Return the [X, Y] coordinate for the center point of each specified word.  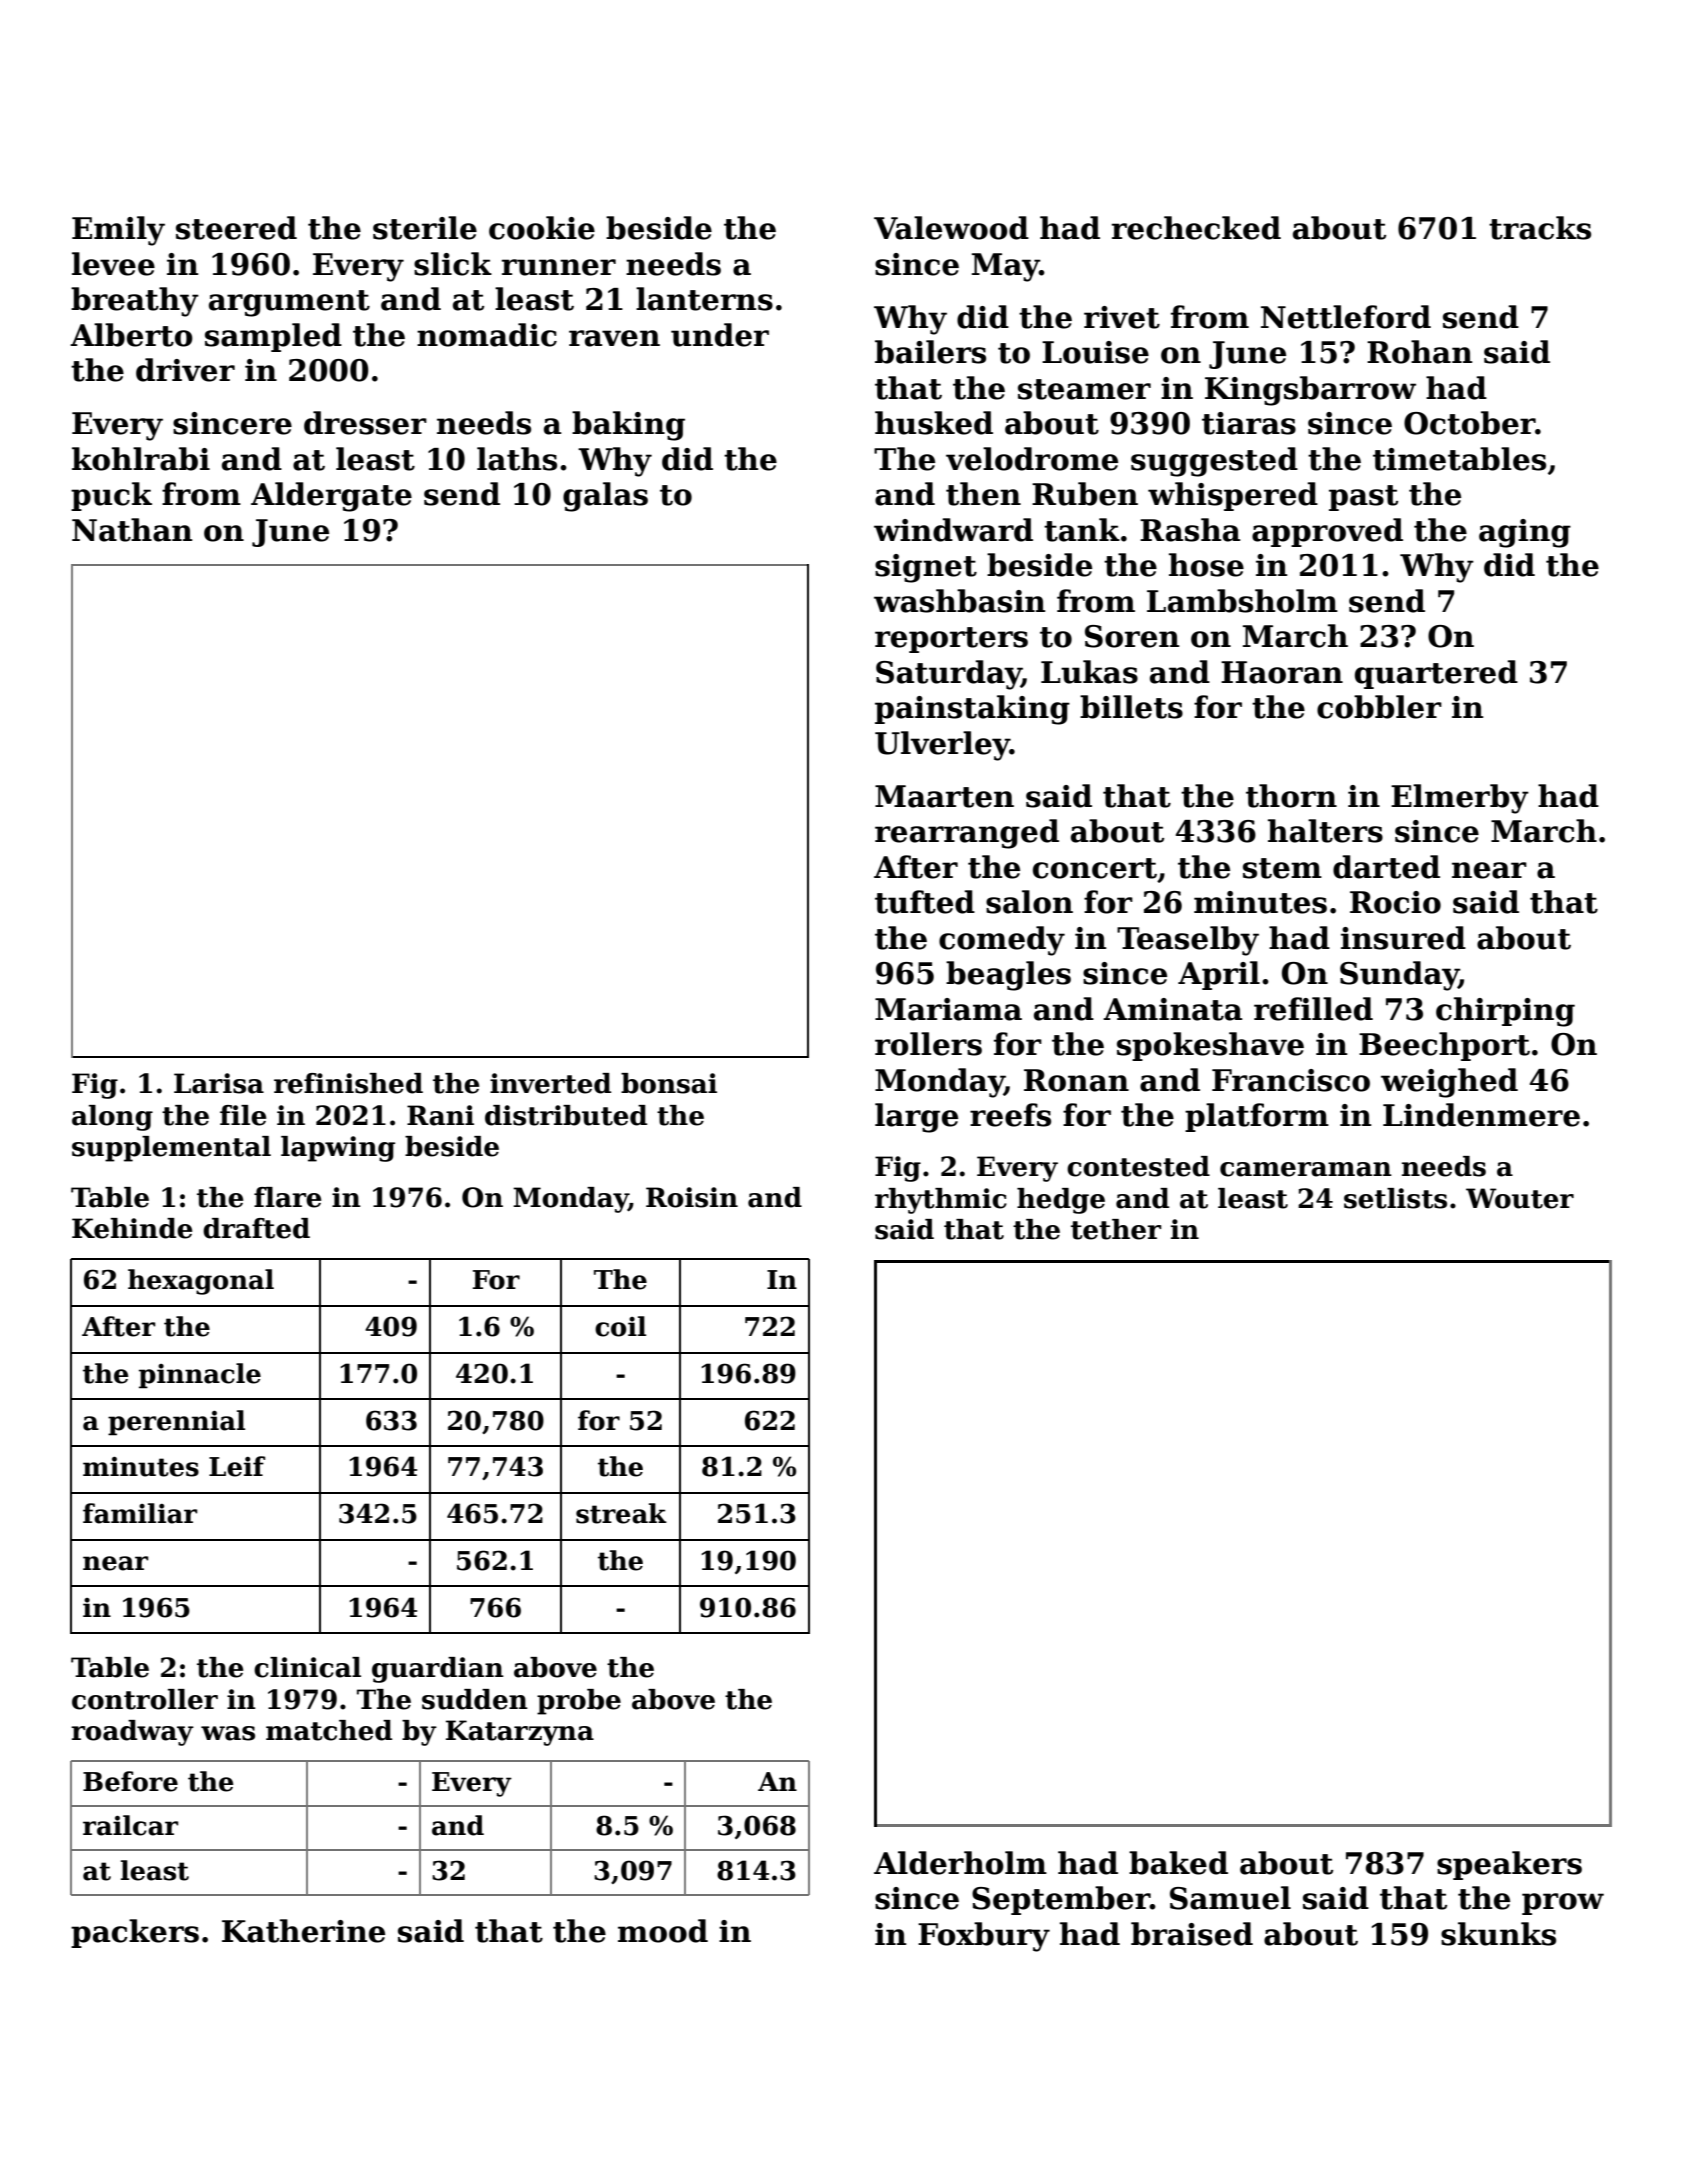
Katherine [303, 1931]
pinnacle [200, 1376]
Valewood [951, 228]
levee [113, 264]
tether [1116, 1229]
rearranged [967, 834]
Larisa [219, 1083]
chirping [1505, 1012]
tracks [1540, 228]
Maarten [944, 796]
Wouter [1520, 1198]
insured [1403, 938]
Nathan [132, 530]
